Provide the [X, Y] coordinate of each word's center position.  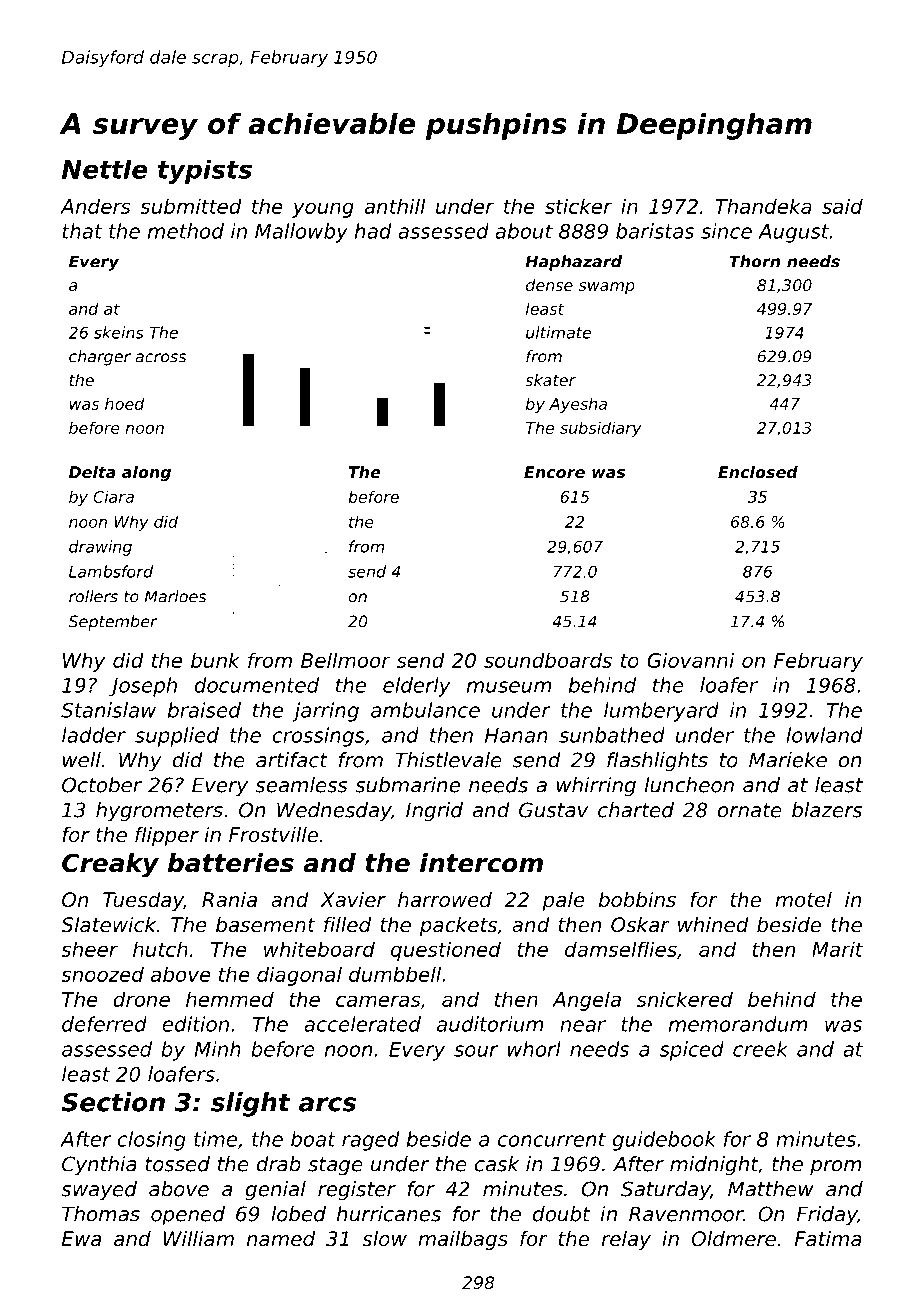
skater [550, 380]
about [524, 231]
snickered [685, 999]
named [281, 1239]
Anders [95, 206]
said [842, 206]
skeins [119, 332]
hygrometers [159, 812]
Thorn [754, 261]
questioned [446, 951]
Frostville [273, 835]
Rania [229, 899]
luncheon [689, 785]
